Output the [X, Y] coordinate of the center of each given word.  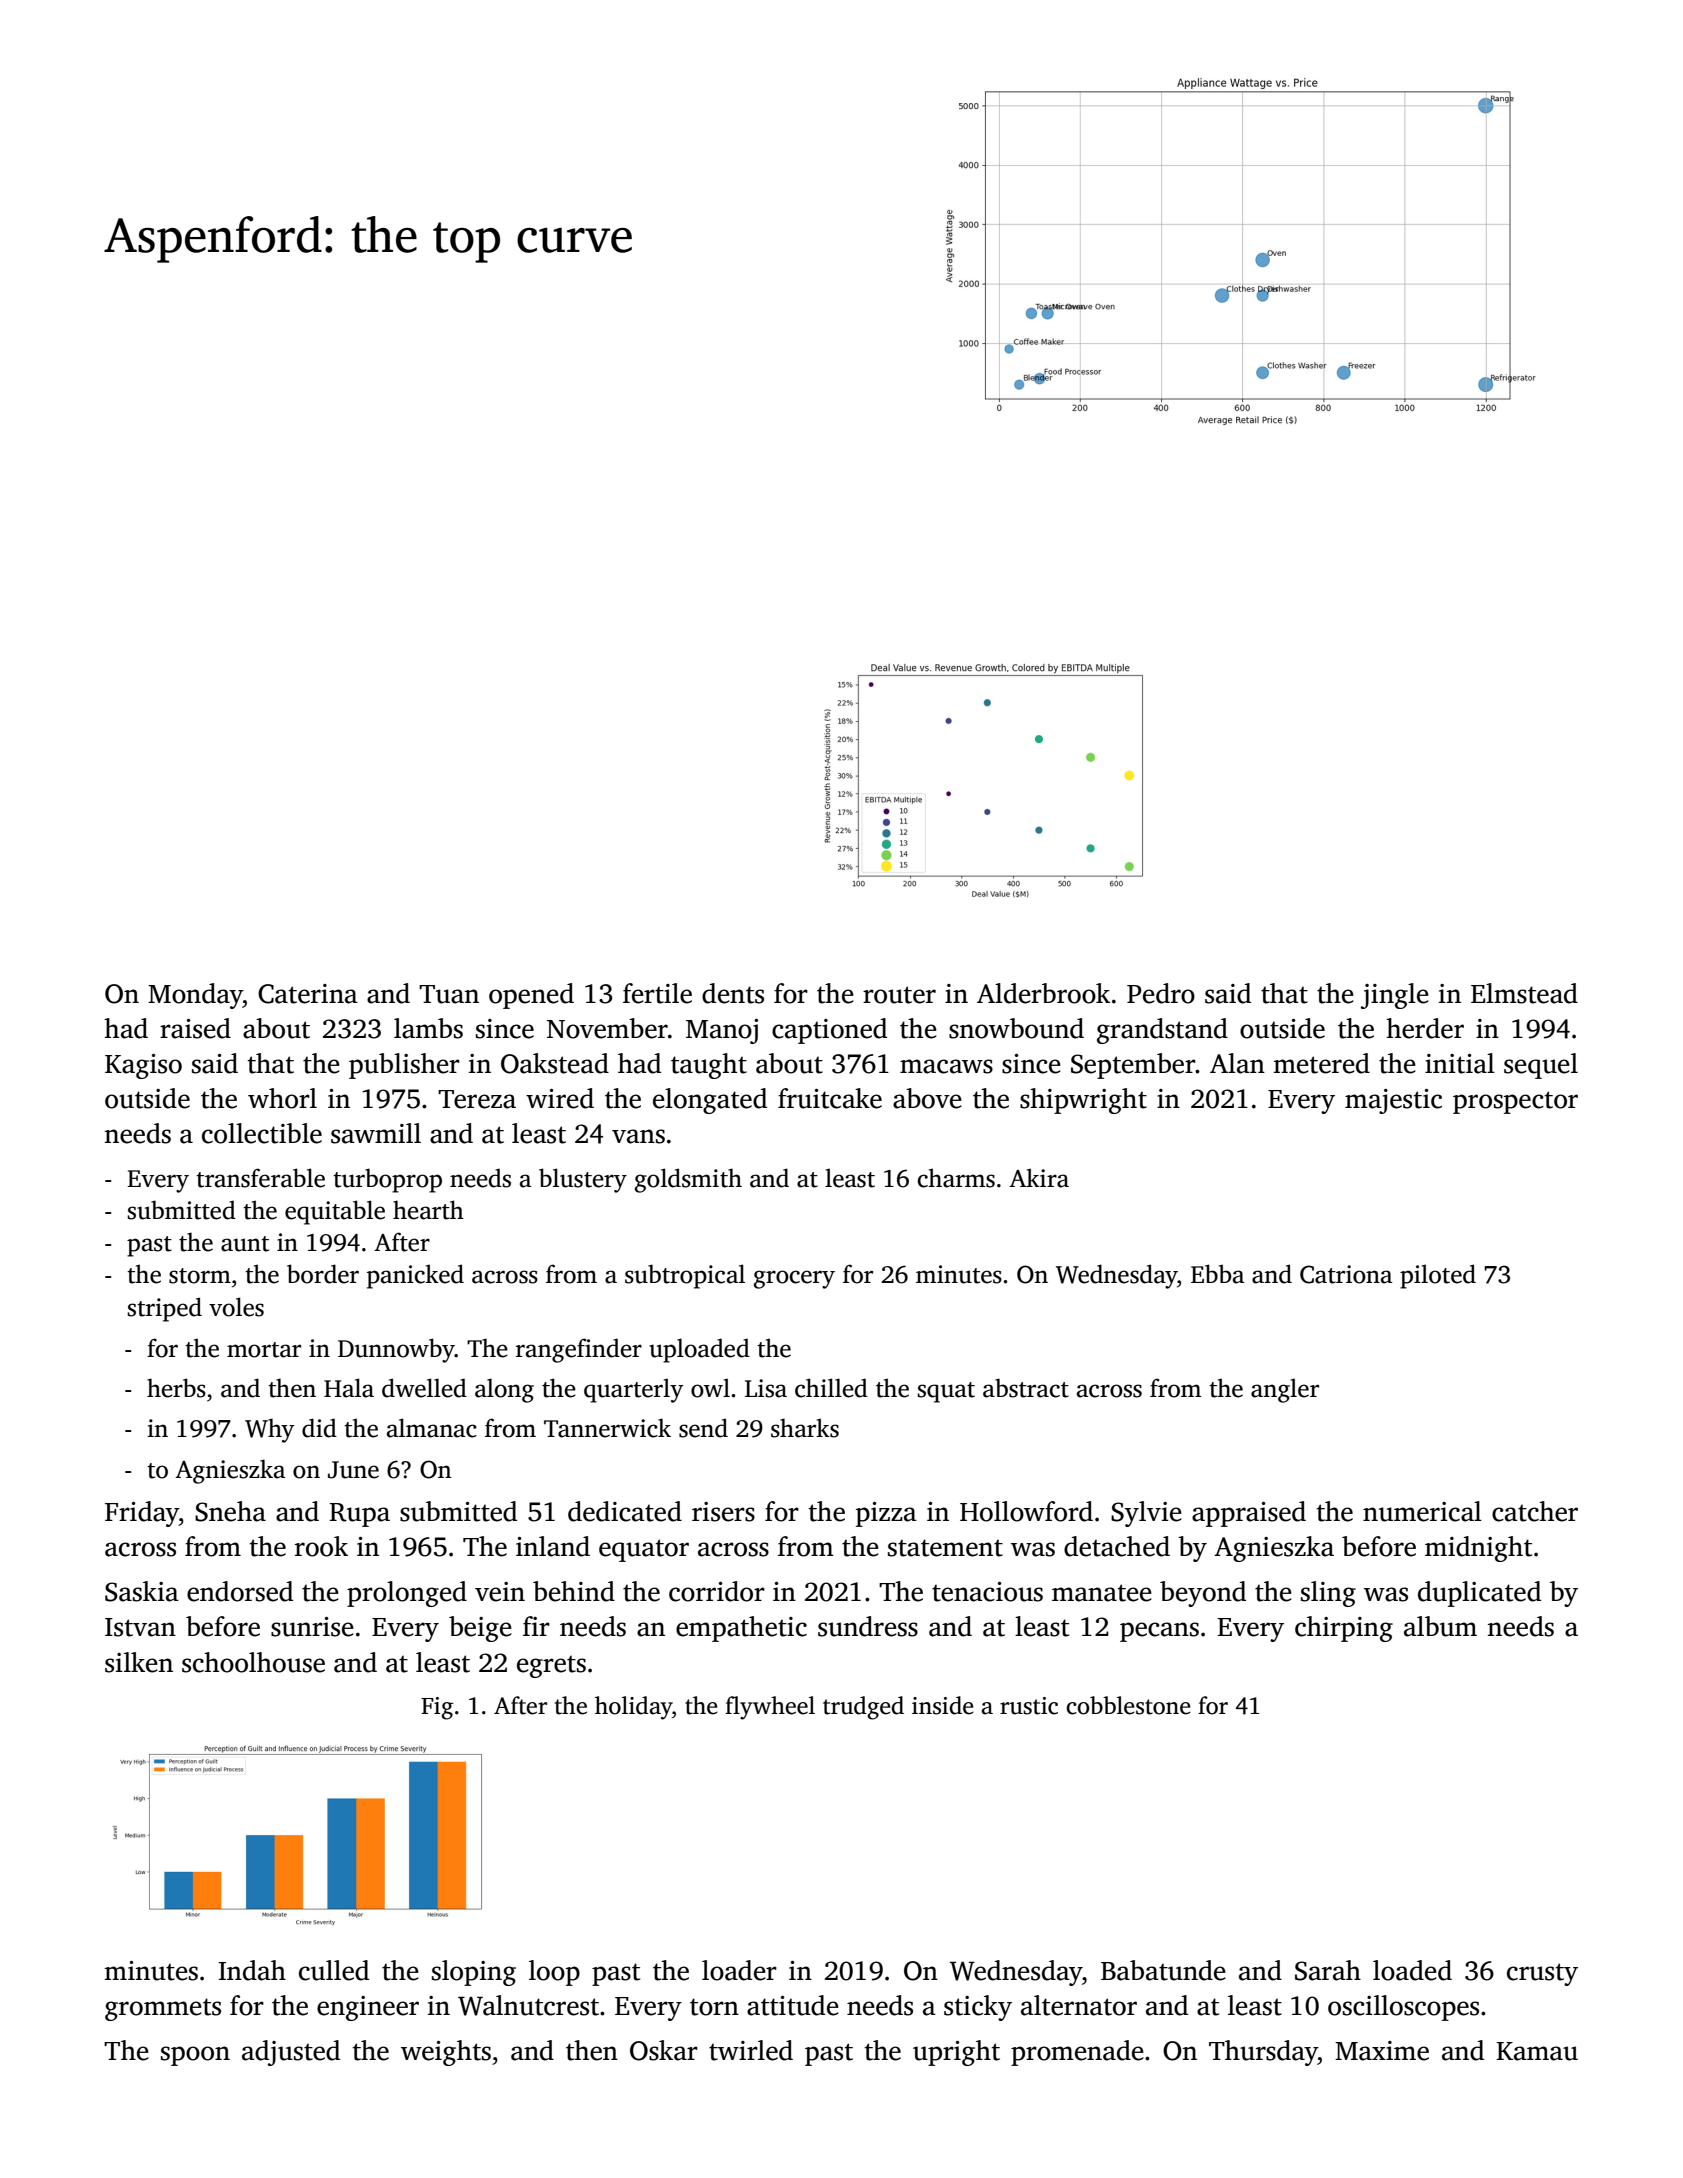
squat [946, 1392]
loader [739, 1970]
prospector [1515, 1102]
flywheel [770, 1708]
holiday [634, 1708]
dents [733, 993]
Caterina [308, 994]
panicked [415, 1276]
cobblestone [1128, 1705]
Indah [252, 1970]
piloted [1438, 1276]
